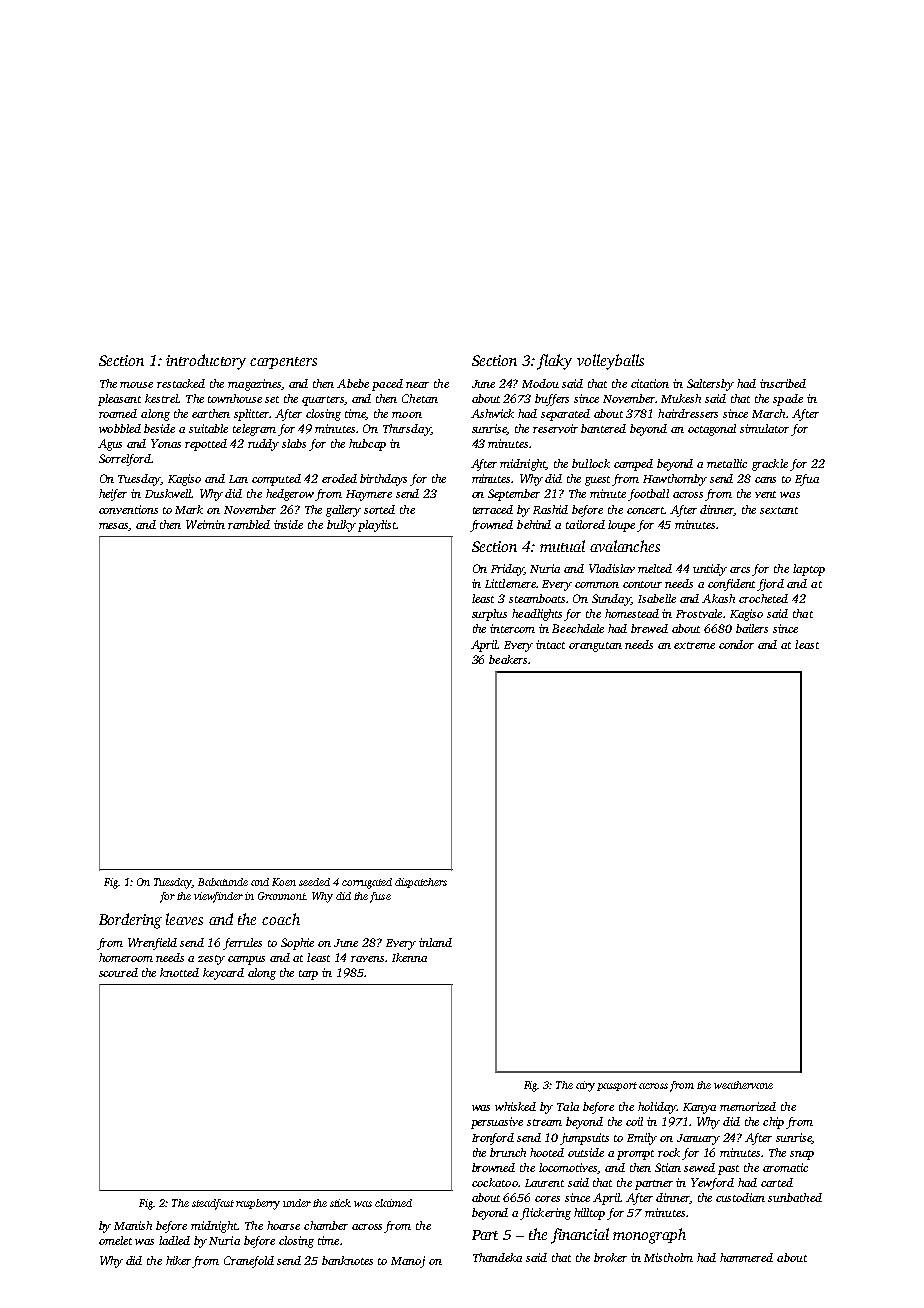 The image size is (924, 1308). Describe the element at coordinates (178, 1260) in the image. I see `hiker` at that location.
